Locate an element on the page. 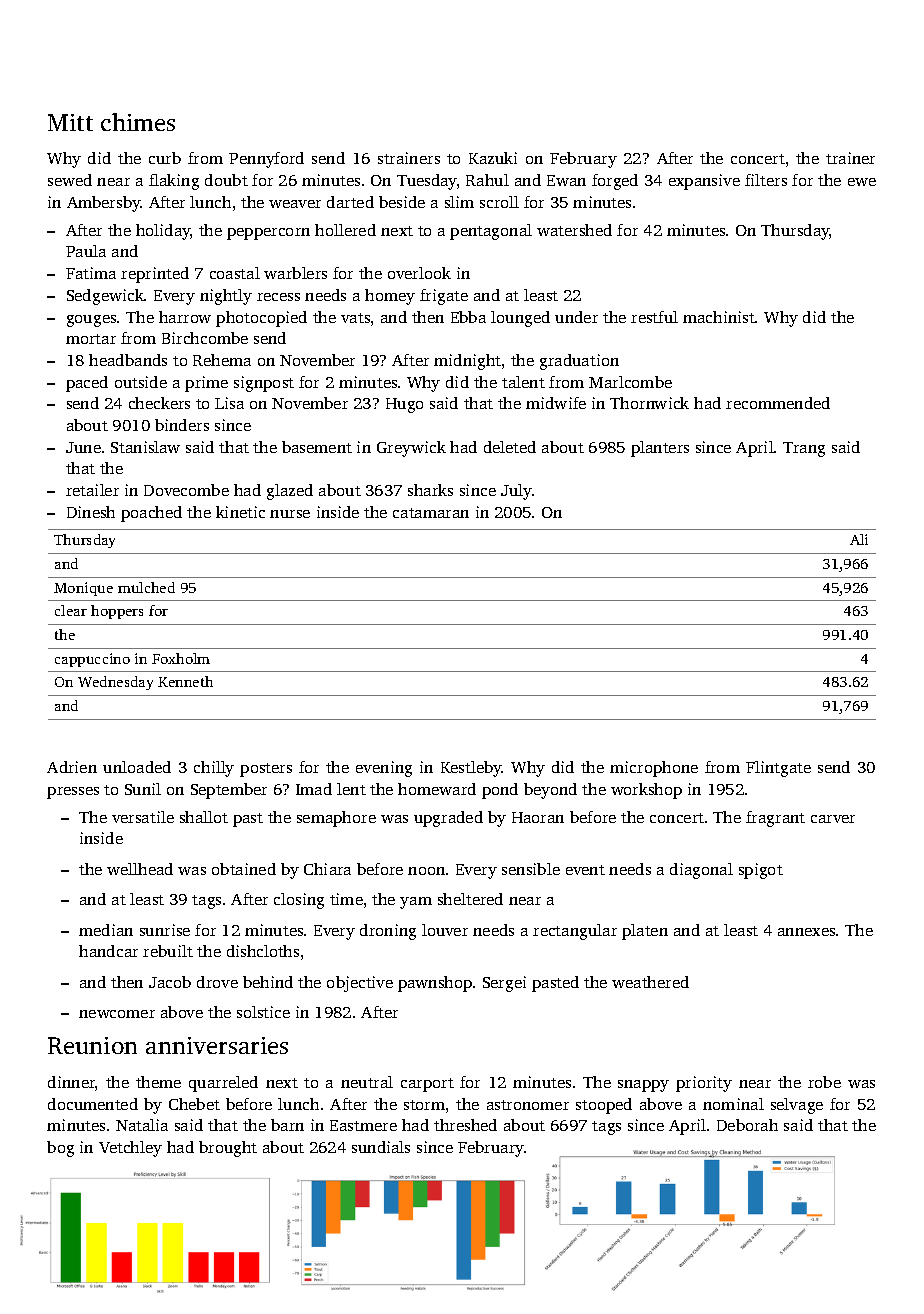 This document has width=924, height=1314. chimes is located at coordinates (138, 122).
